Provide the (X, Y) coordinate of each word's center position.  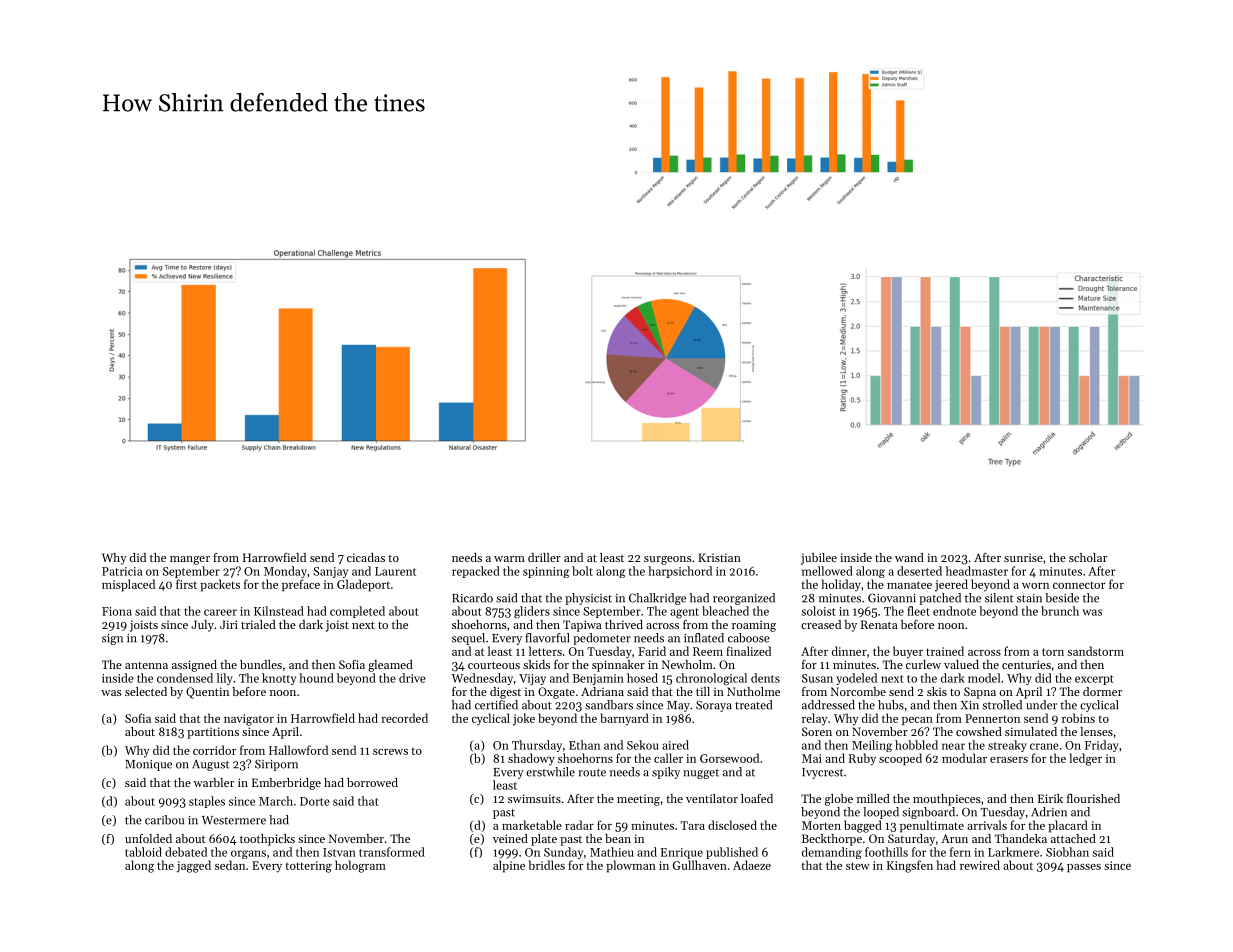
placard (1068, 826)
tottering (309, 867)
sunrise (1023, 557)
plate (544, 840)
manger (190, 560)
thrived (624, 624)
